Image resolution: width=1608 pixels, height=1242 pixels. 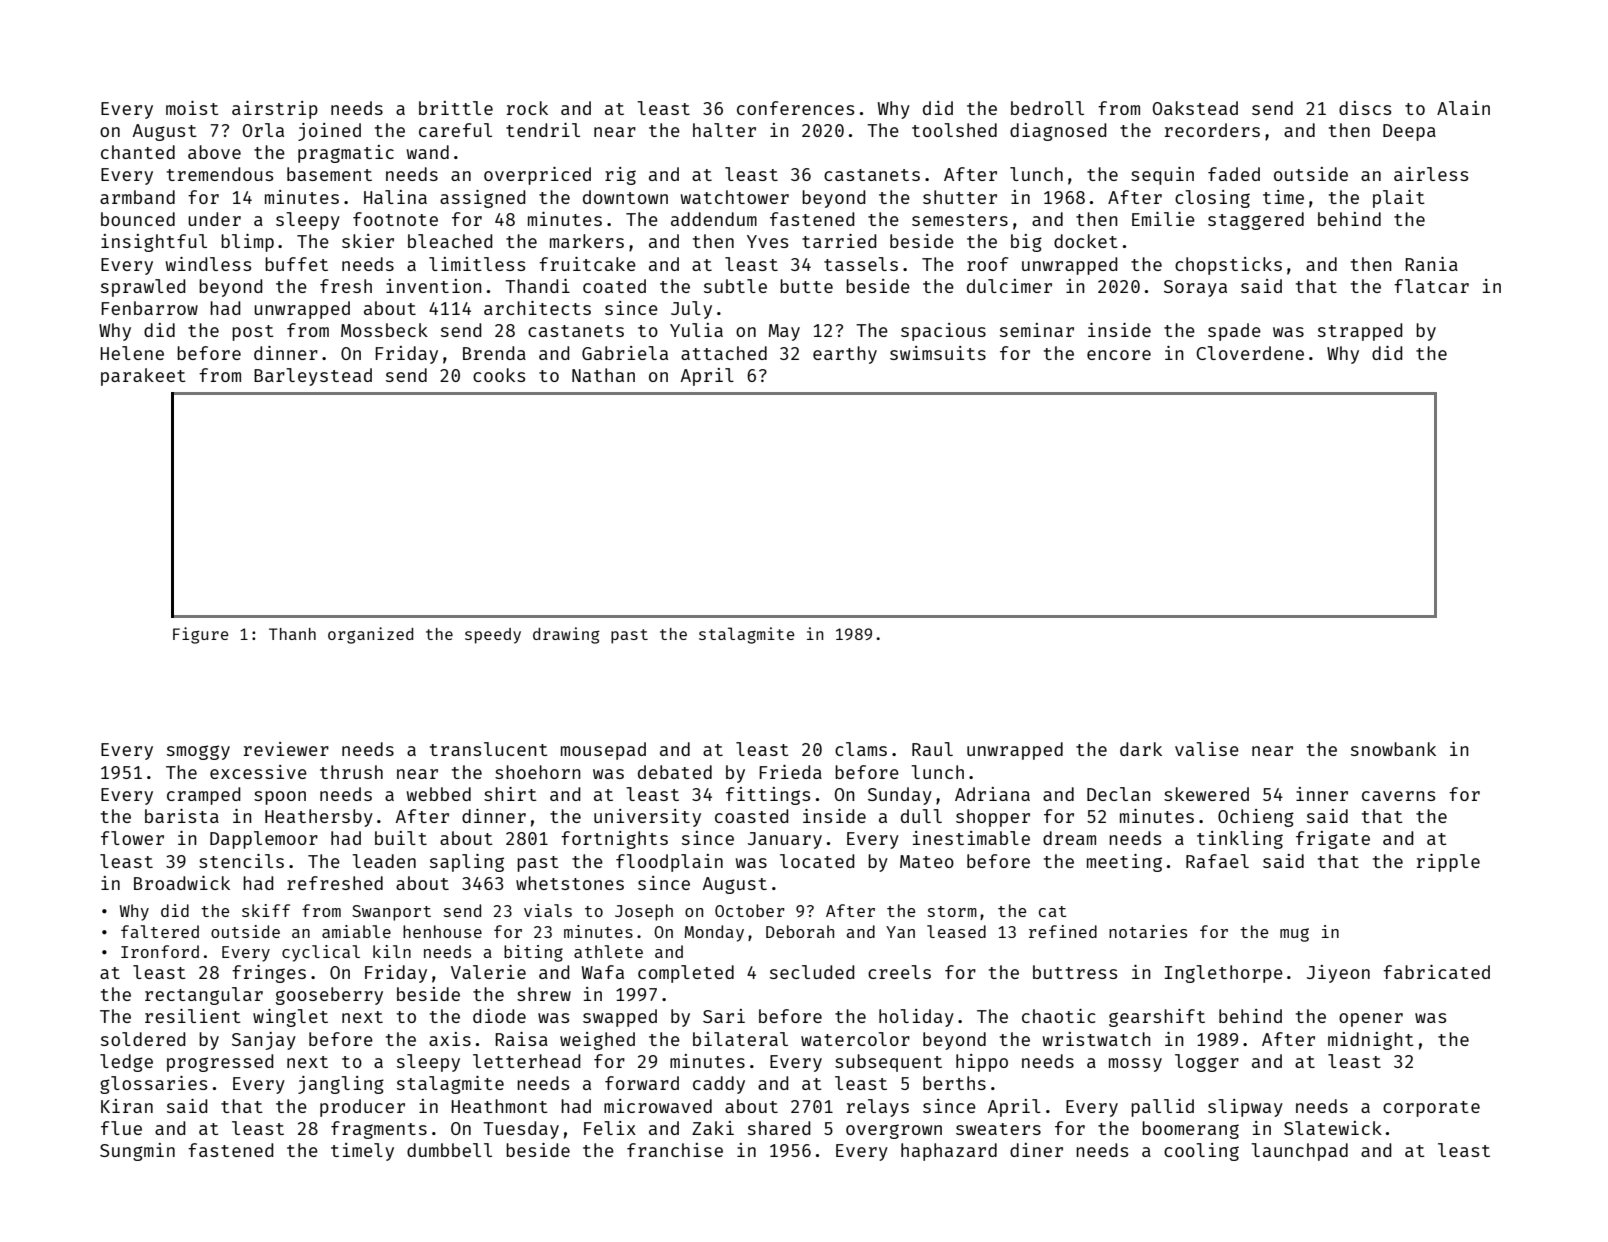 I want to click on cooks, so click(x=499, y=375).
